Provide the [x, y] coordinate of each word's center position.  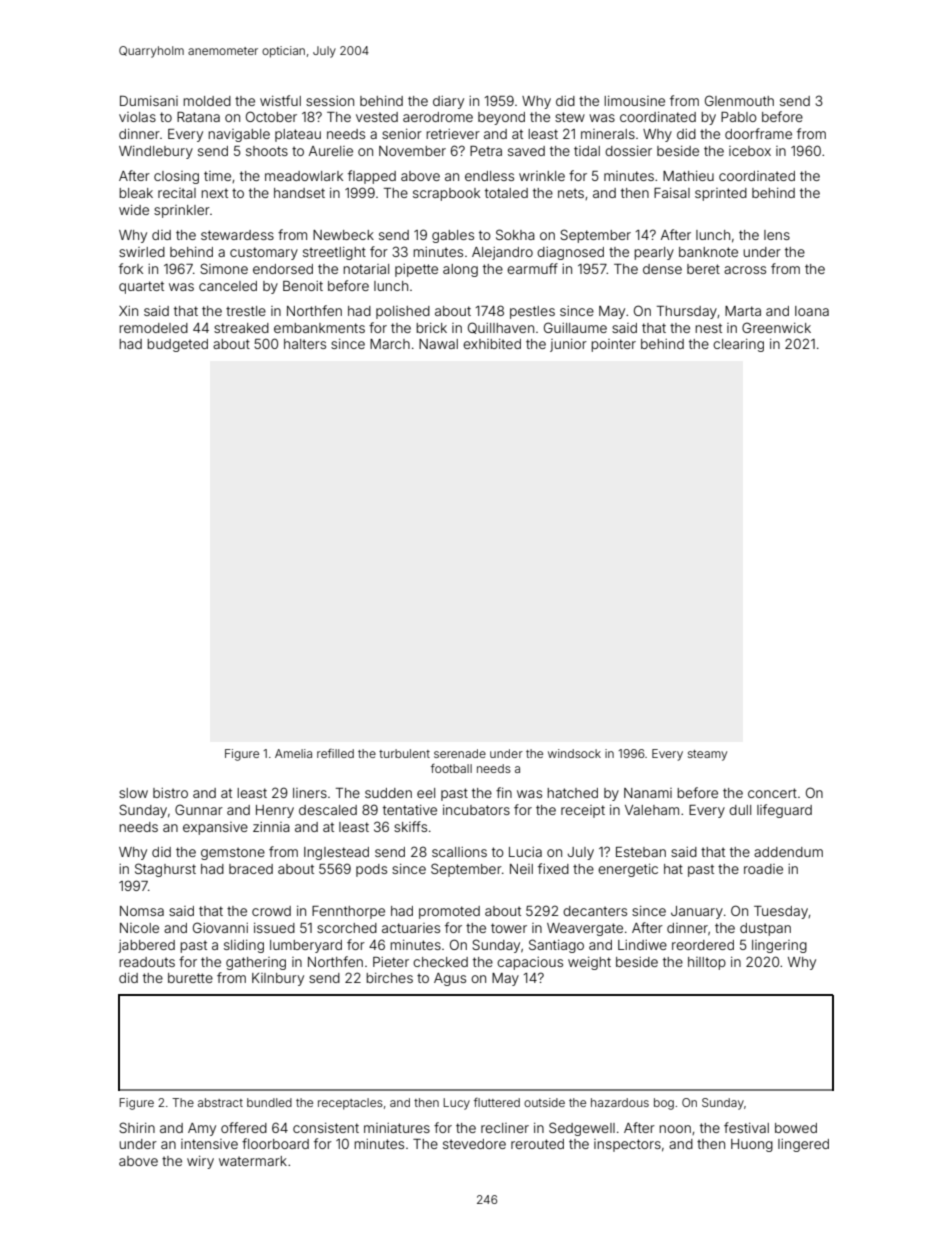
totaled [506, 193]
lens [777, 235]
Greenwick [776, 327]
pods [371, 870]
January [697, 912]
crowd [271, 911]
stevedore [474, 1144]
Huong [752, 1145]
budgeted [177, 345]
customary [264, 253]
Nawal [438, 344]
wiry [200, 1162]
